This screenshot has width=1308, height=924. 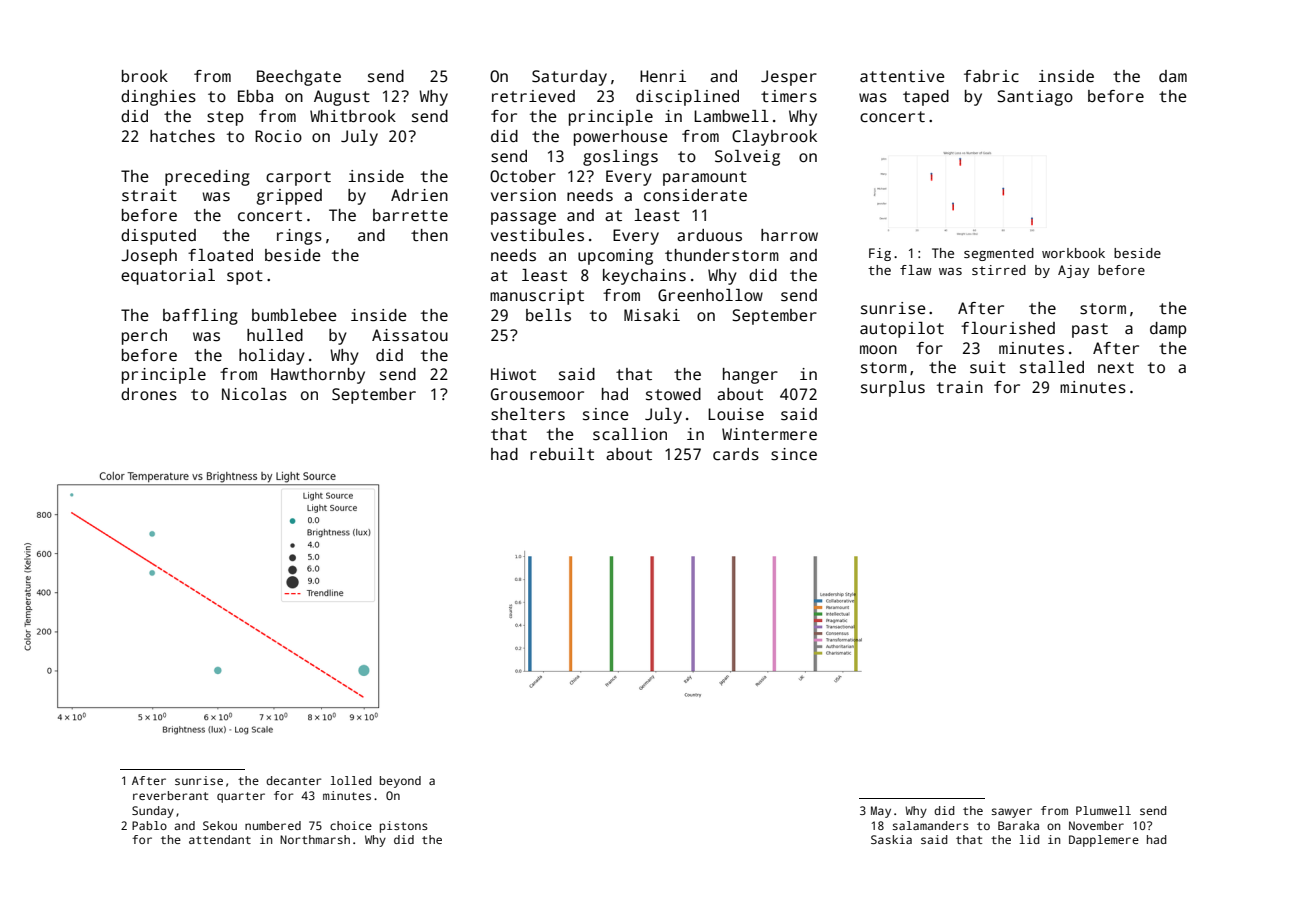 I want to click on Hawthornby, so click(x=318, y=376).
